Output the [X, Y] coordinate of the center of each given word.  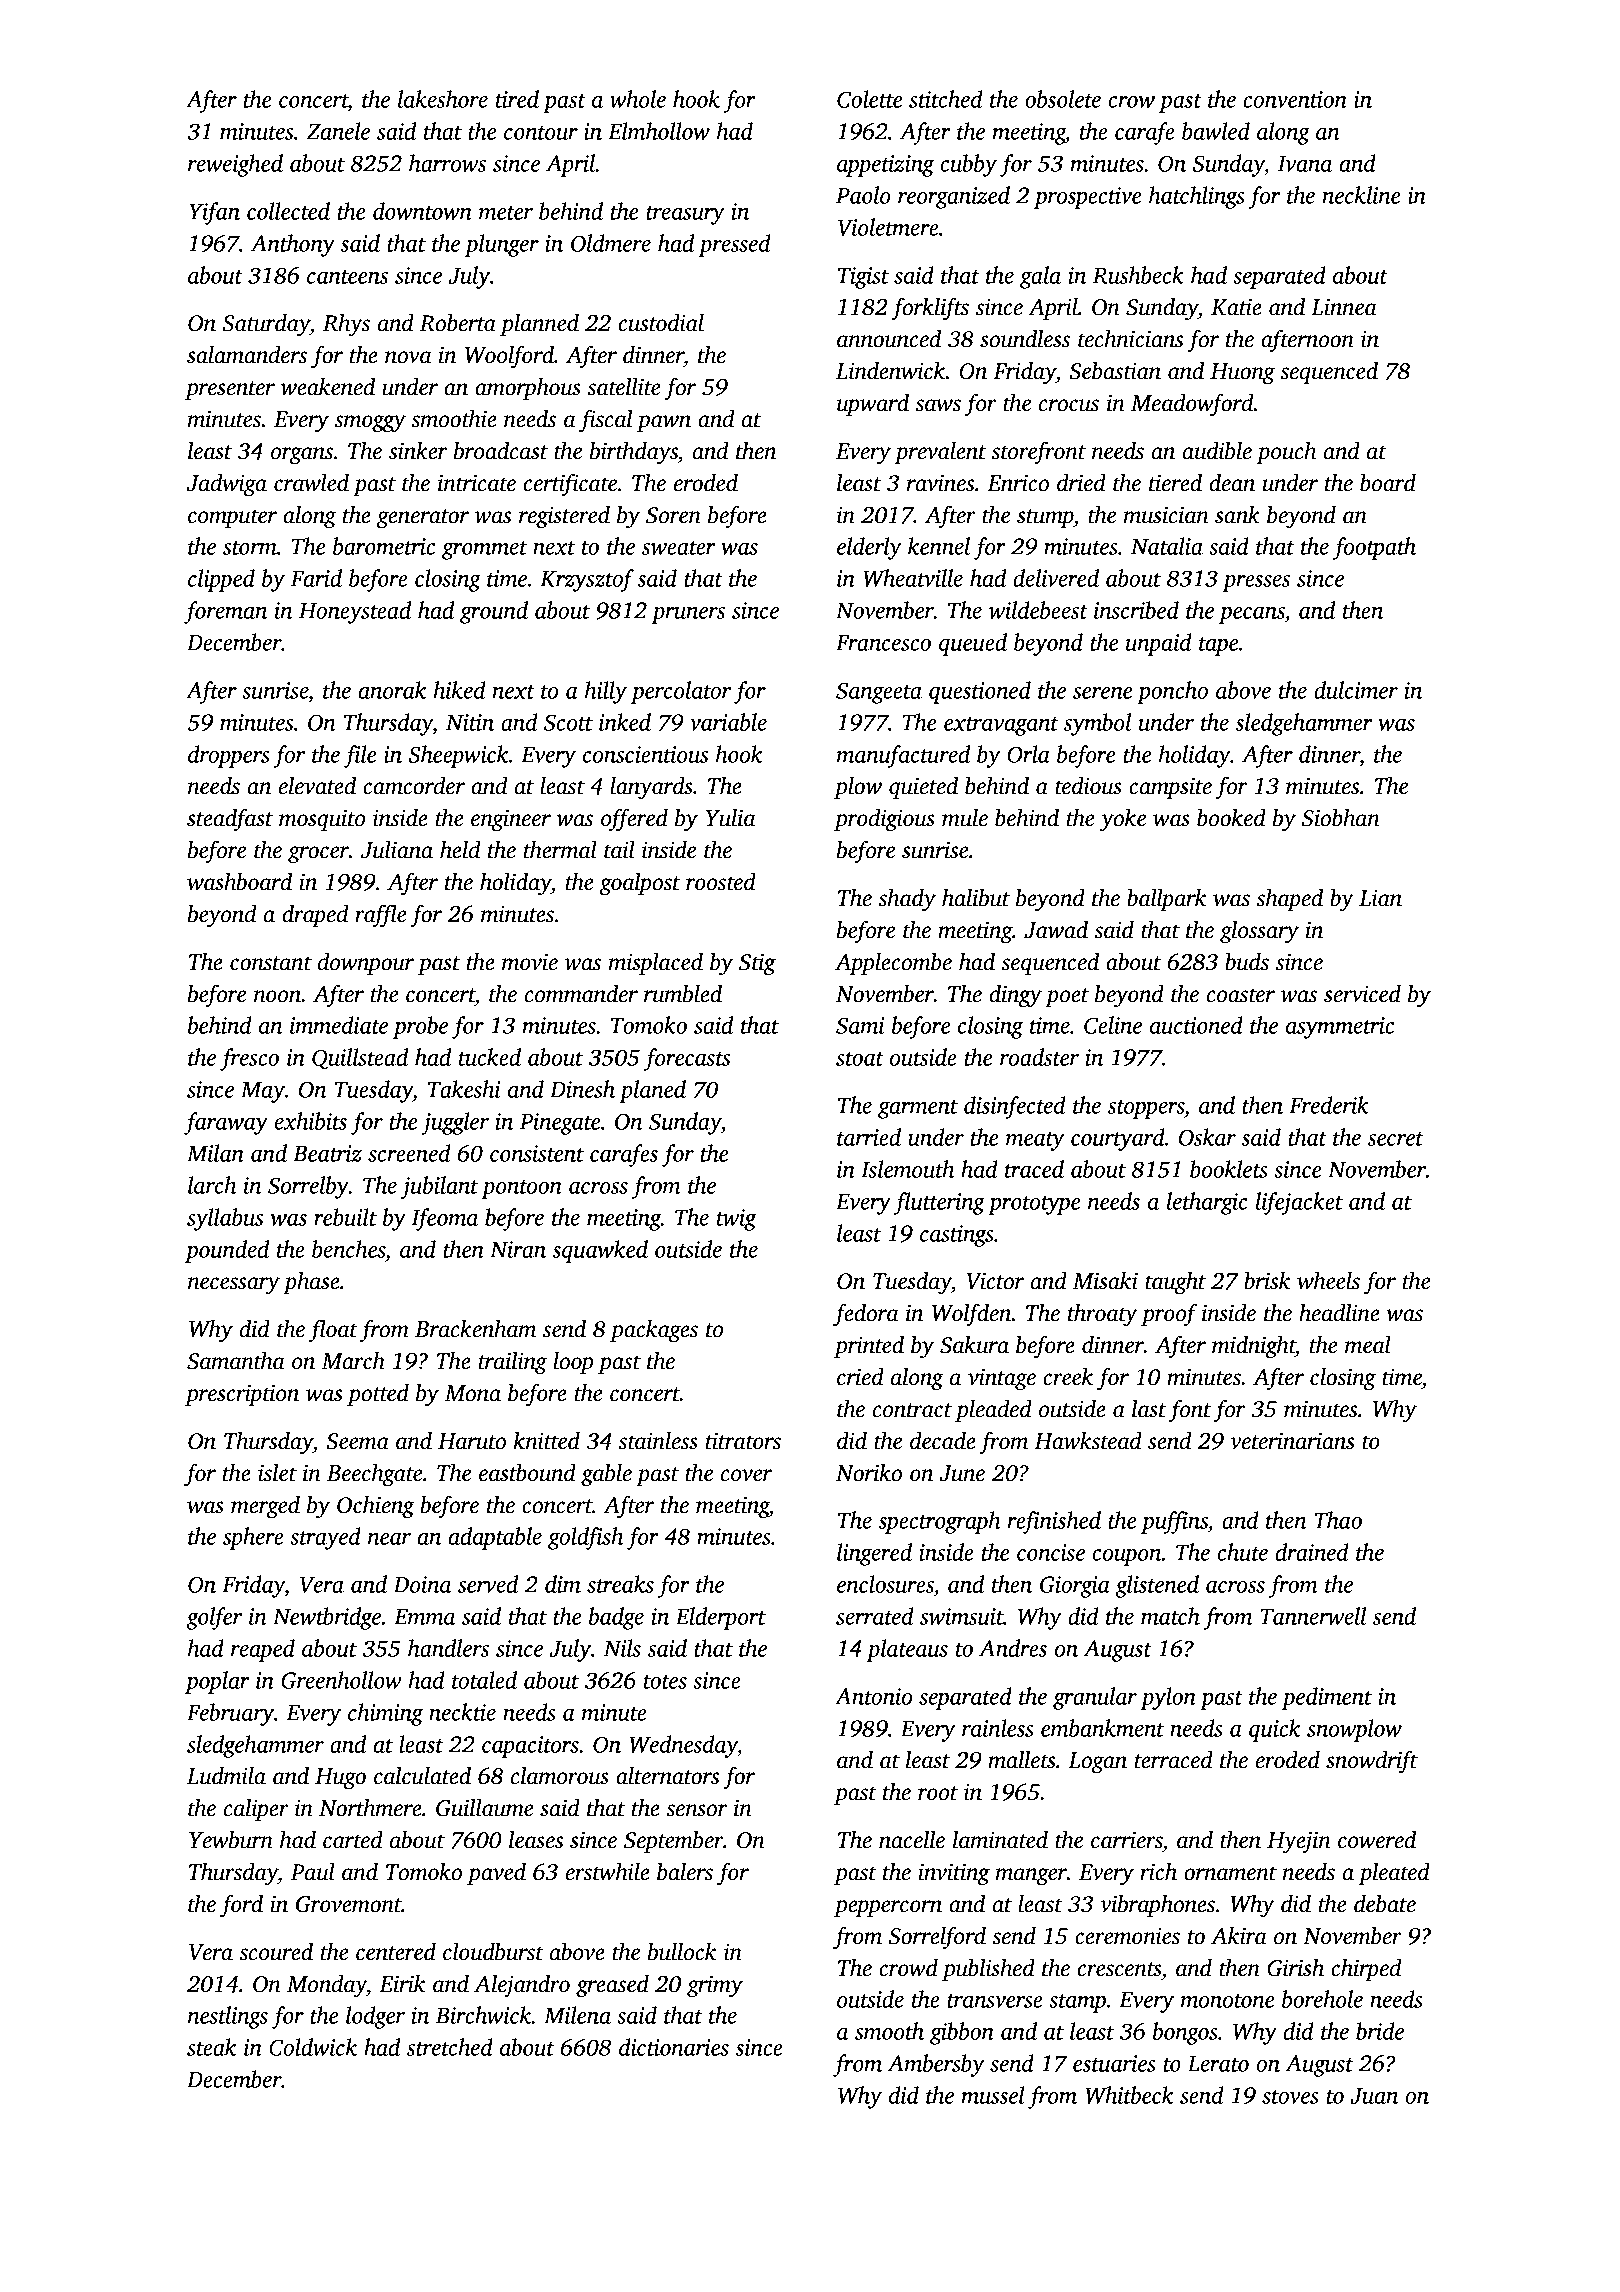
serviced [1362, 994]
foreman [225, 612]
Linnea [1344, 307]
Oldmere [611, 243]
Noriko [869, 1473]
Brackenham [475, 1329]
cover [746, 1475]
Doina [422, 1584]
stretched [450, 2047]
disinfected [1014, 1107]
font [1190, 1410]
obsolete [1063, 99]
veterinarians [1292, 1441]
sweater [679, 548]
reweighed [235, 165]
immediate [339, 1025]
